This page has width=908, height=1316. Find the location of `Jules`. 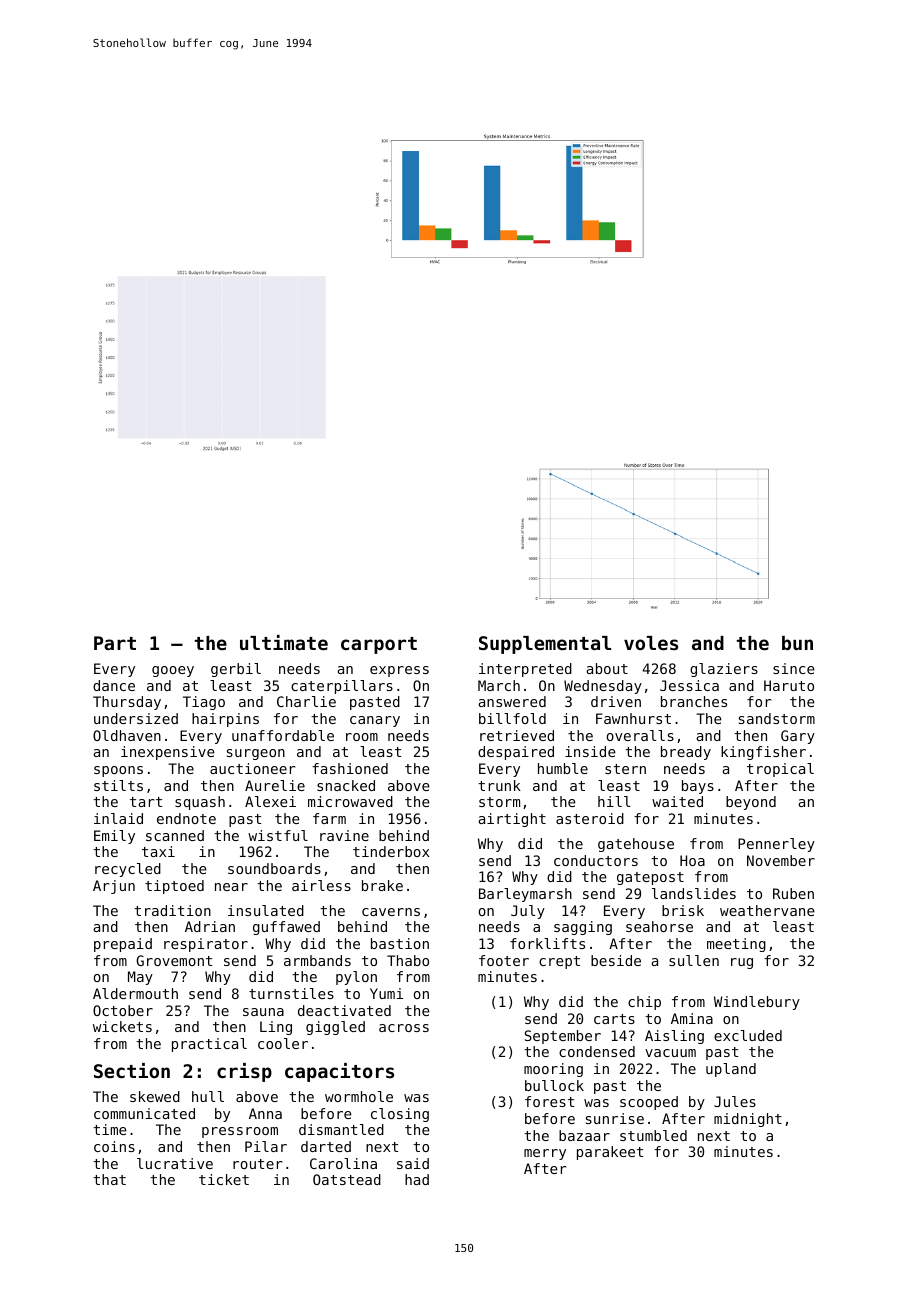

Jules is located at coordinates (735, 1101).
